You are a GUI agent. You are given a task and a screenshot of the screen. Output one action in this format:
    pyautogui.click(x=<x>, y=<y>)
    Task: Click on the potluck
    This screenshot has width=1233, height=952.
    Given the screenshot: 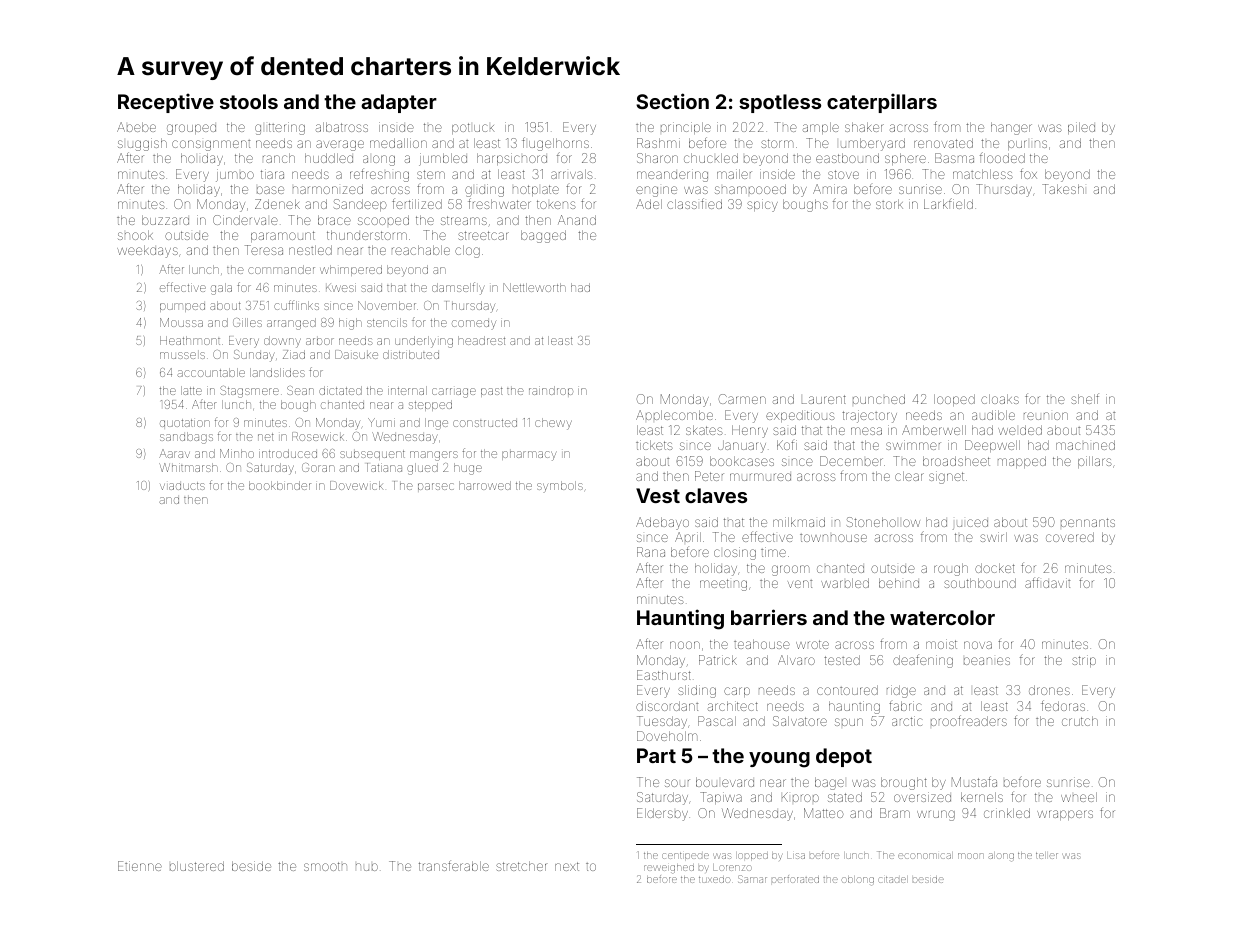 What is the action you would take?
    pyautogui.click(x=473, y=128)
